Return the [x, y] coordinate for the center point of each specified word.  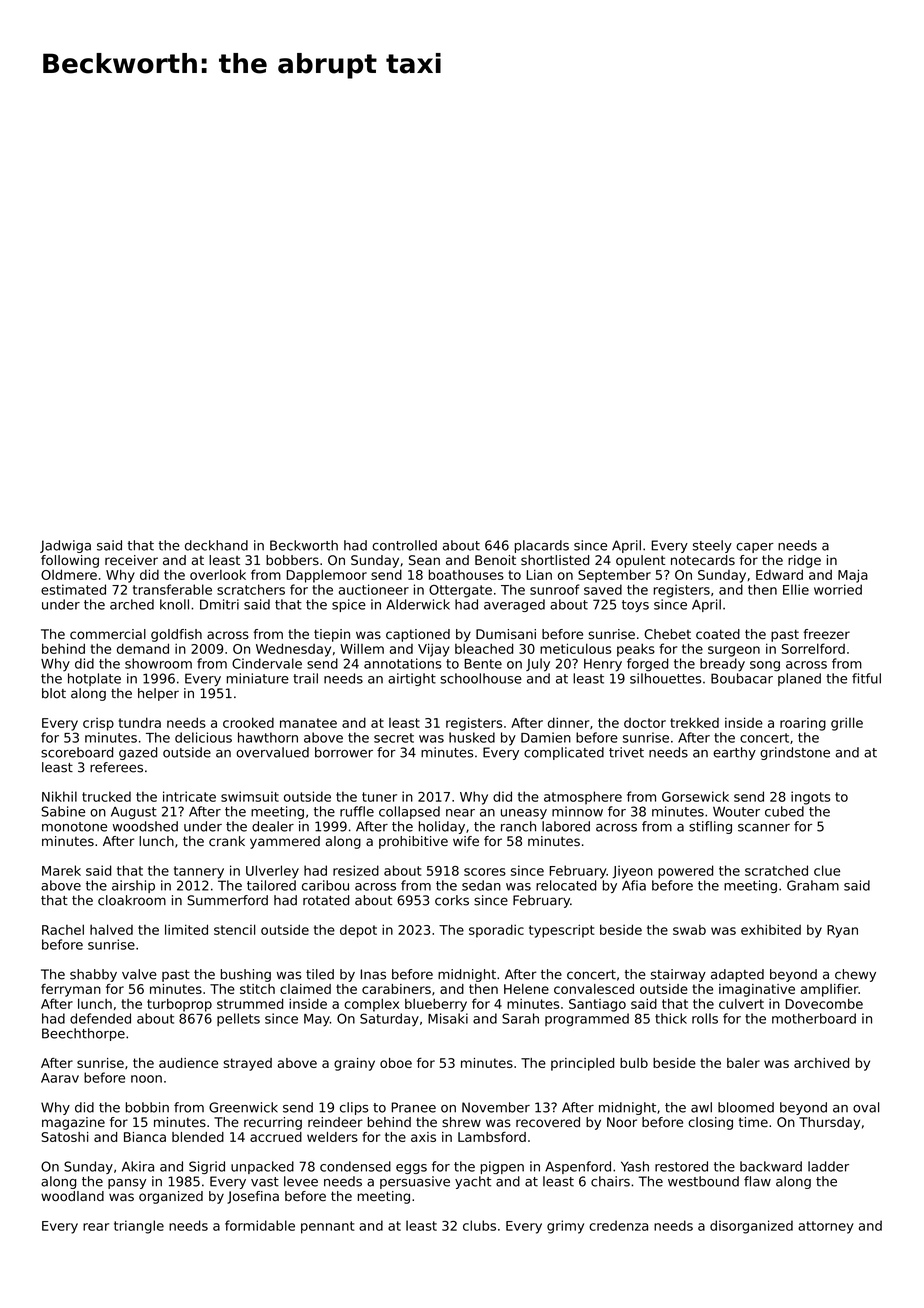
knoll [174, 604]
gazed [138, 753]
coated [718, 634]
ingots [810, 798]
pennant [327, 1227]
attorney [826, 1227]
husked [472, 737]
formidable [260, 1225]
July [538, 665]
